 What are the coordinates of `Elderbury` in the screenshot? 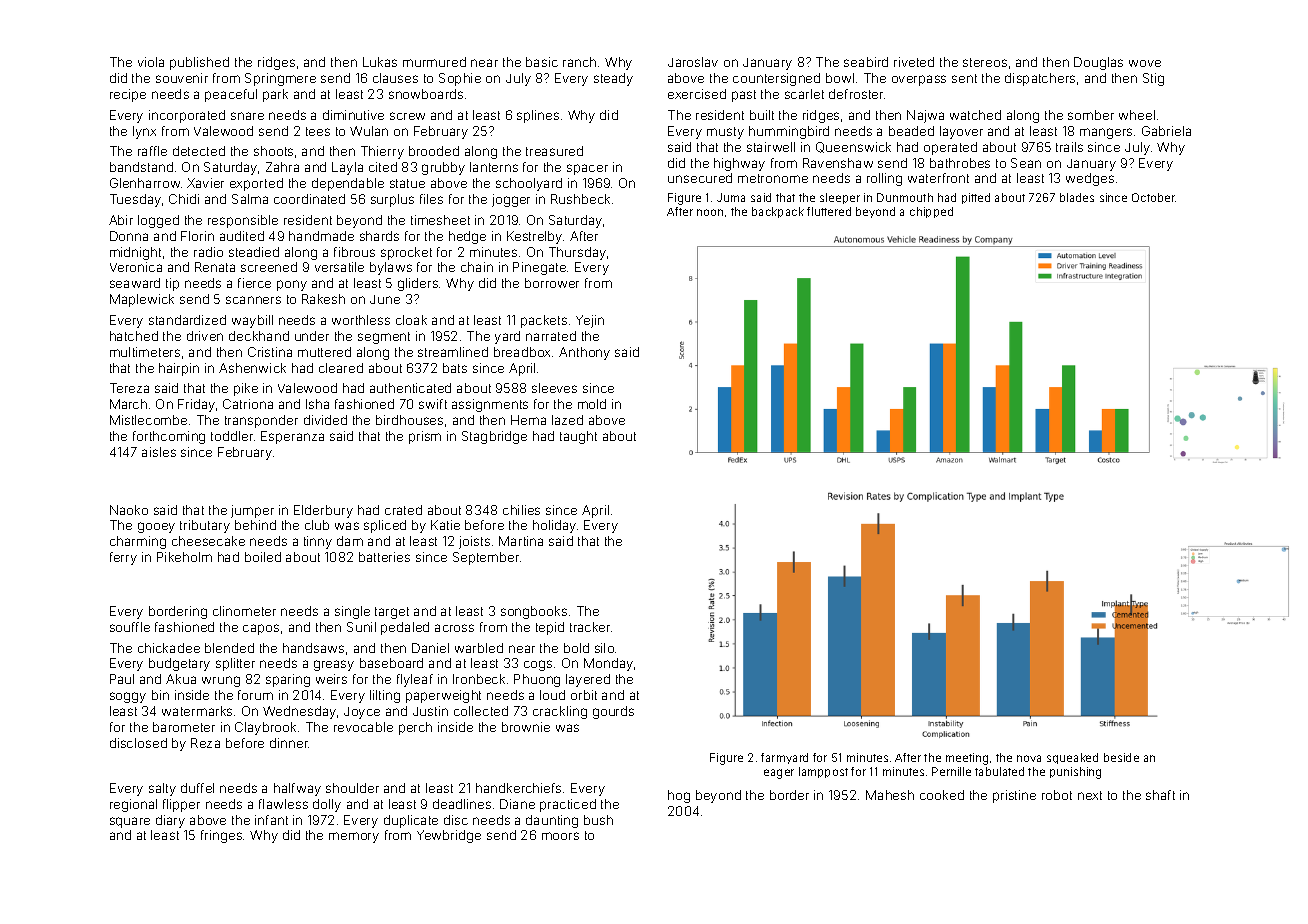 It's located at (323, 511).
